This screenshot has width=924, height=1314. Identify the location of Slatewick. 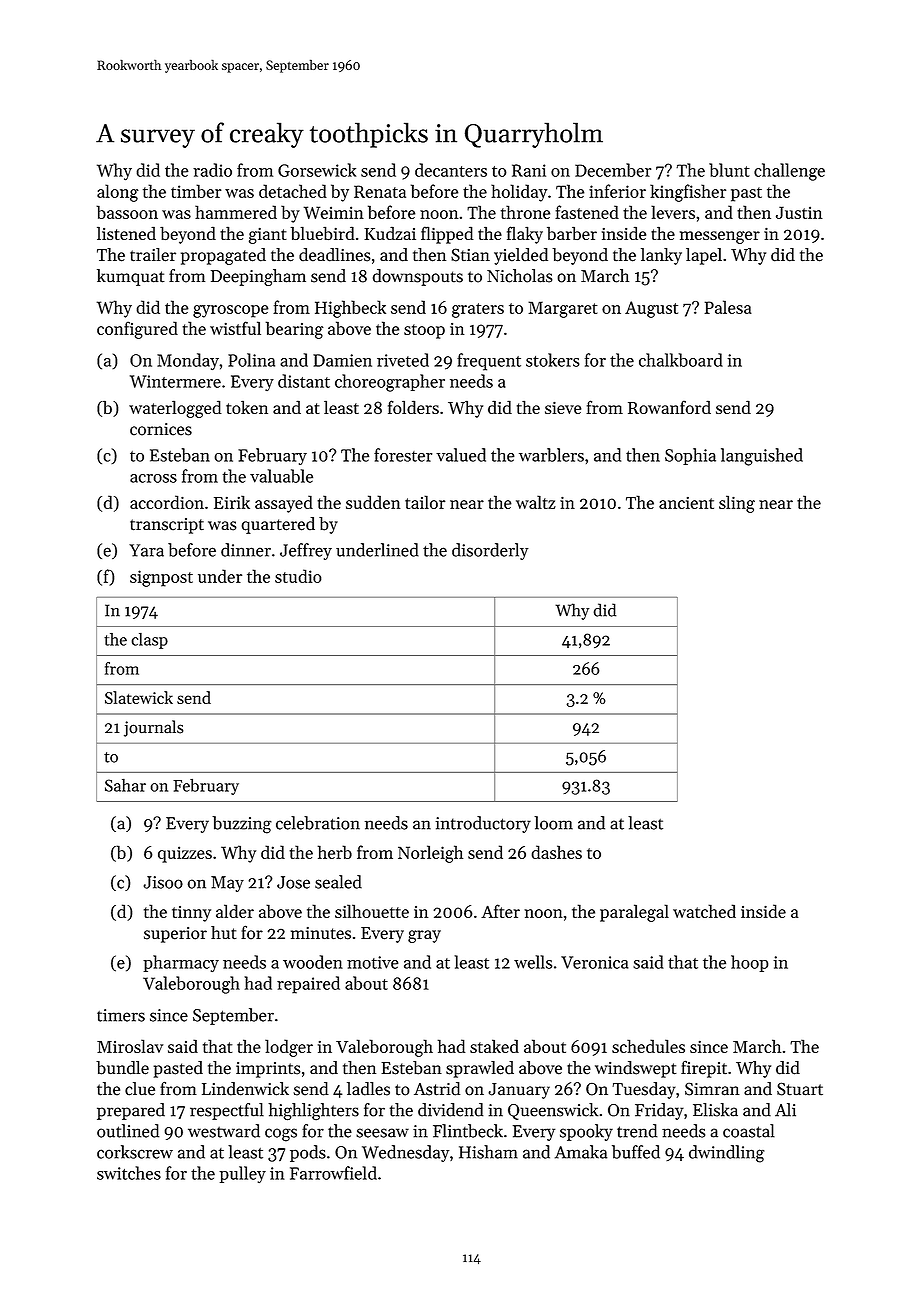
(139, 697).
